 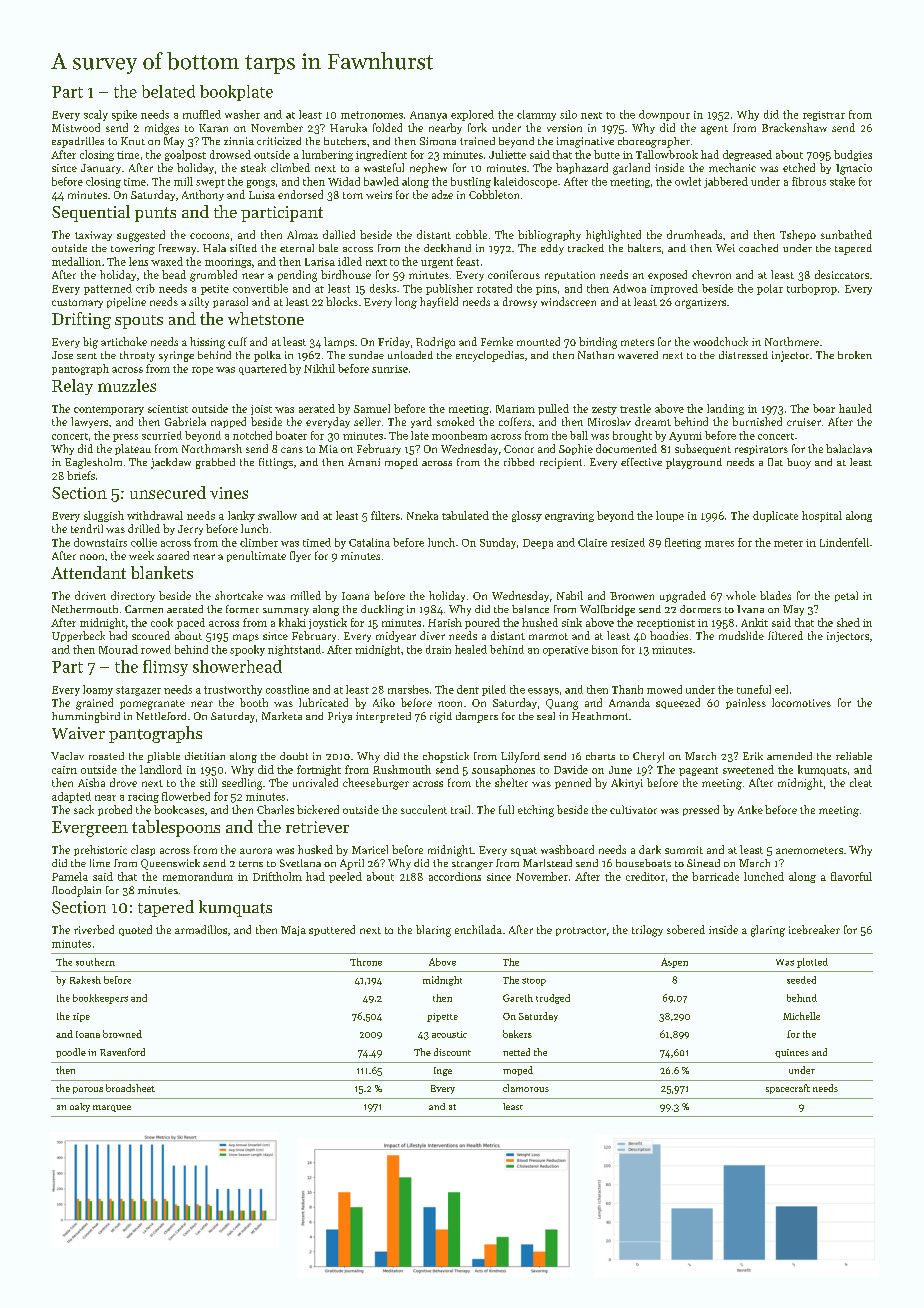 What do you see at coordinates (96, 115) in the screenshot?
I see `scaly` at bounding box center [96, 115].
